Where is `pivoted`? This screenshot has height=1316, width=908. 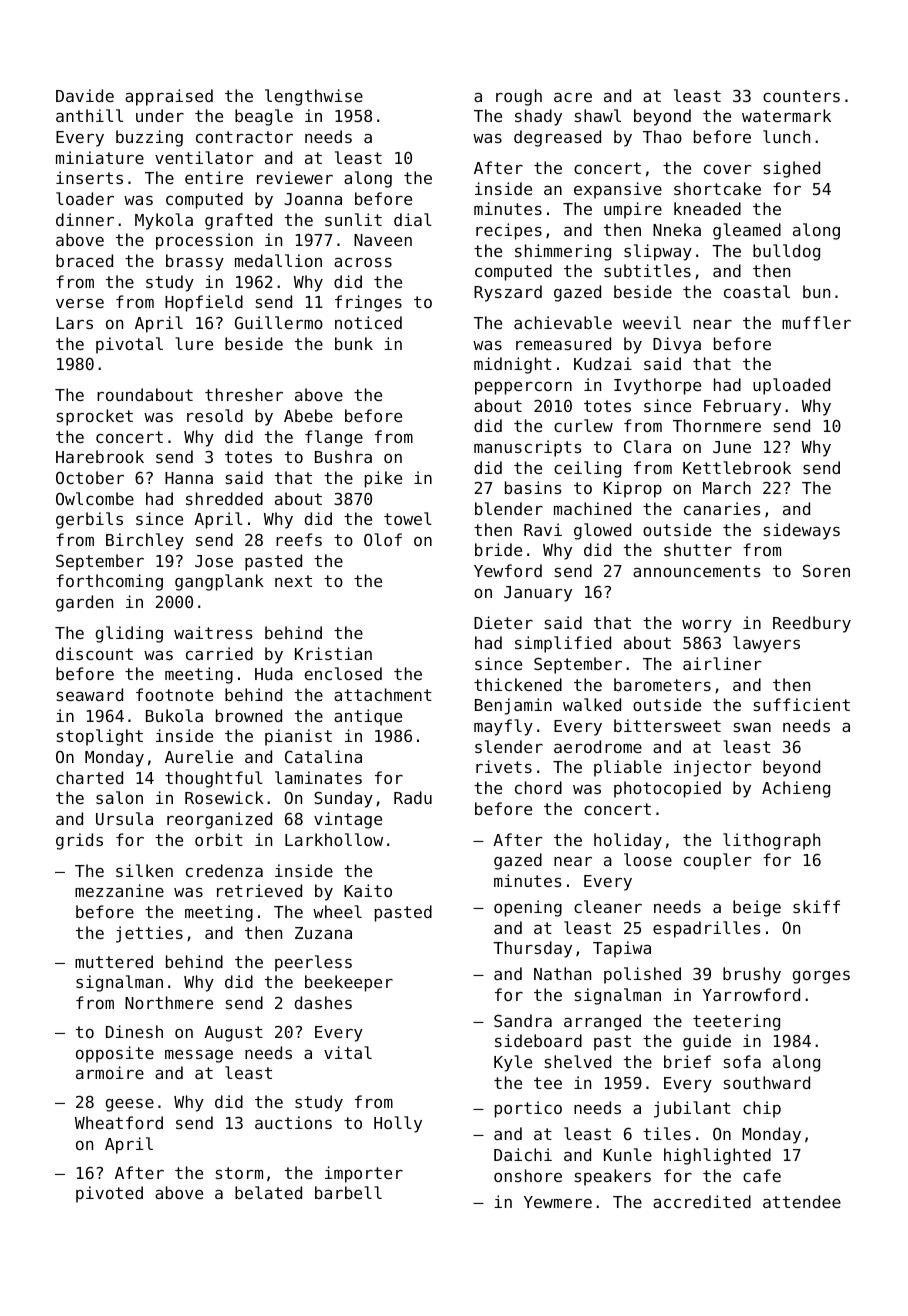
pivoted is located at coordinates (109, 1194).
